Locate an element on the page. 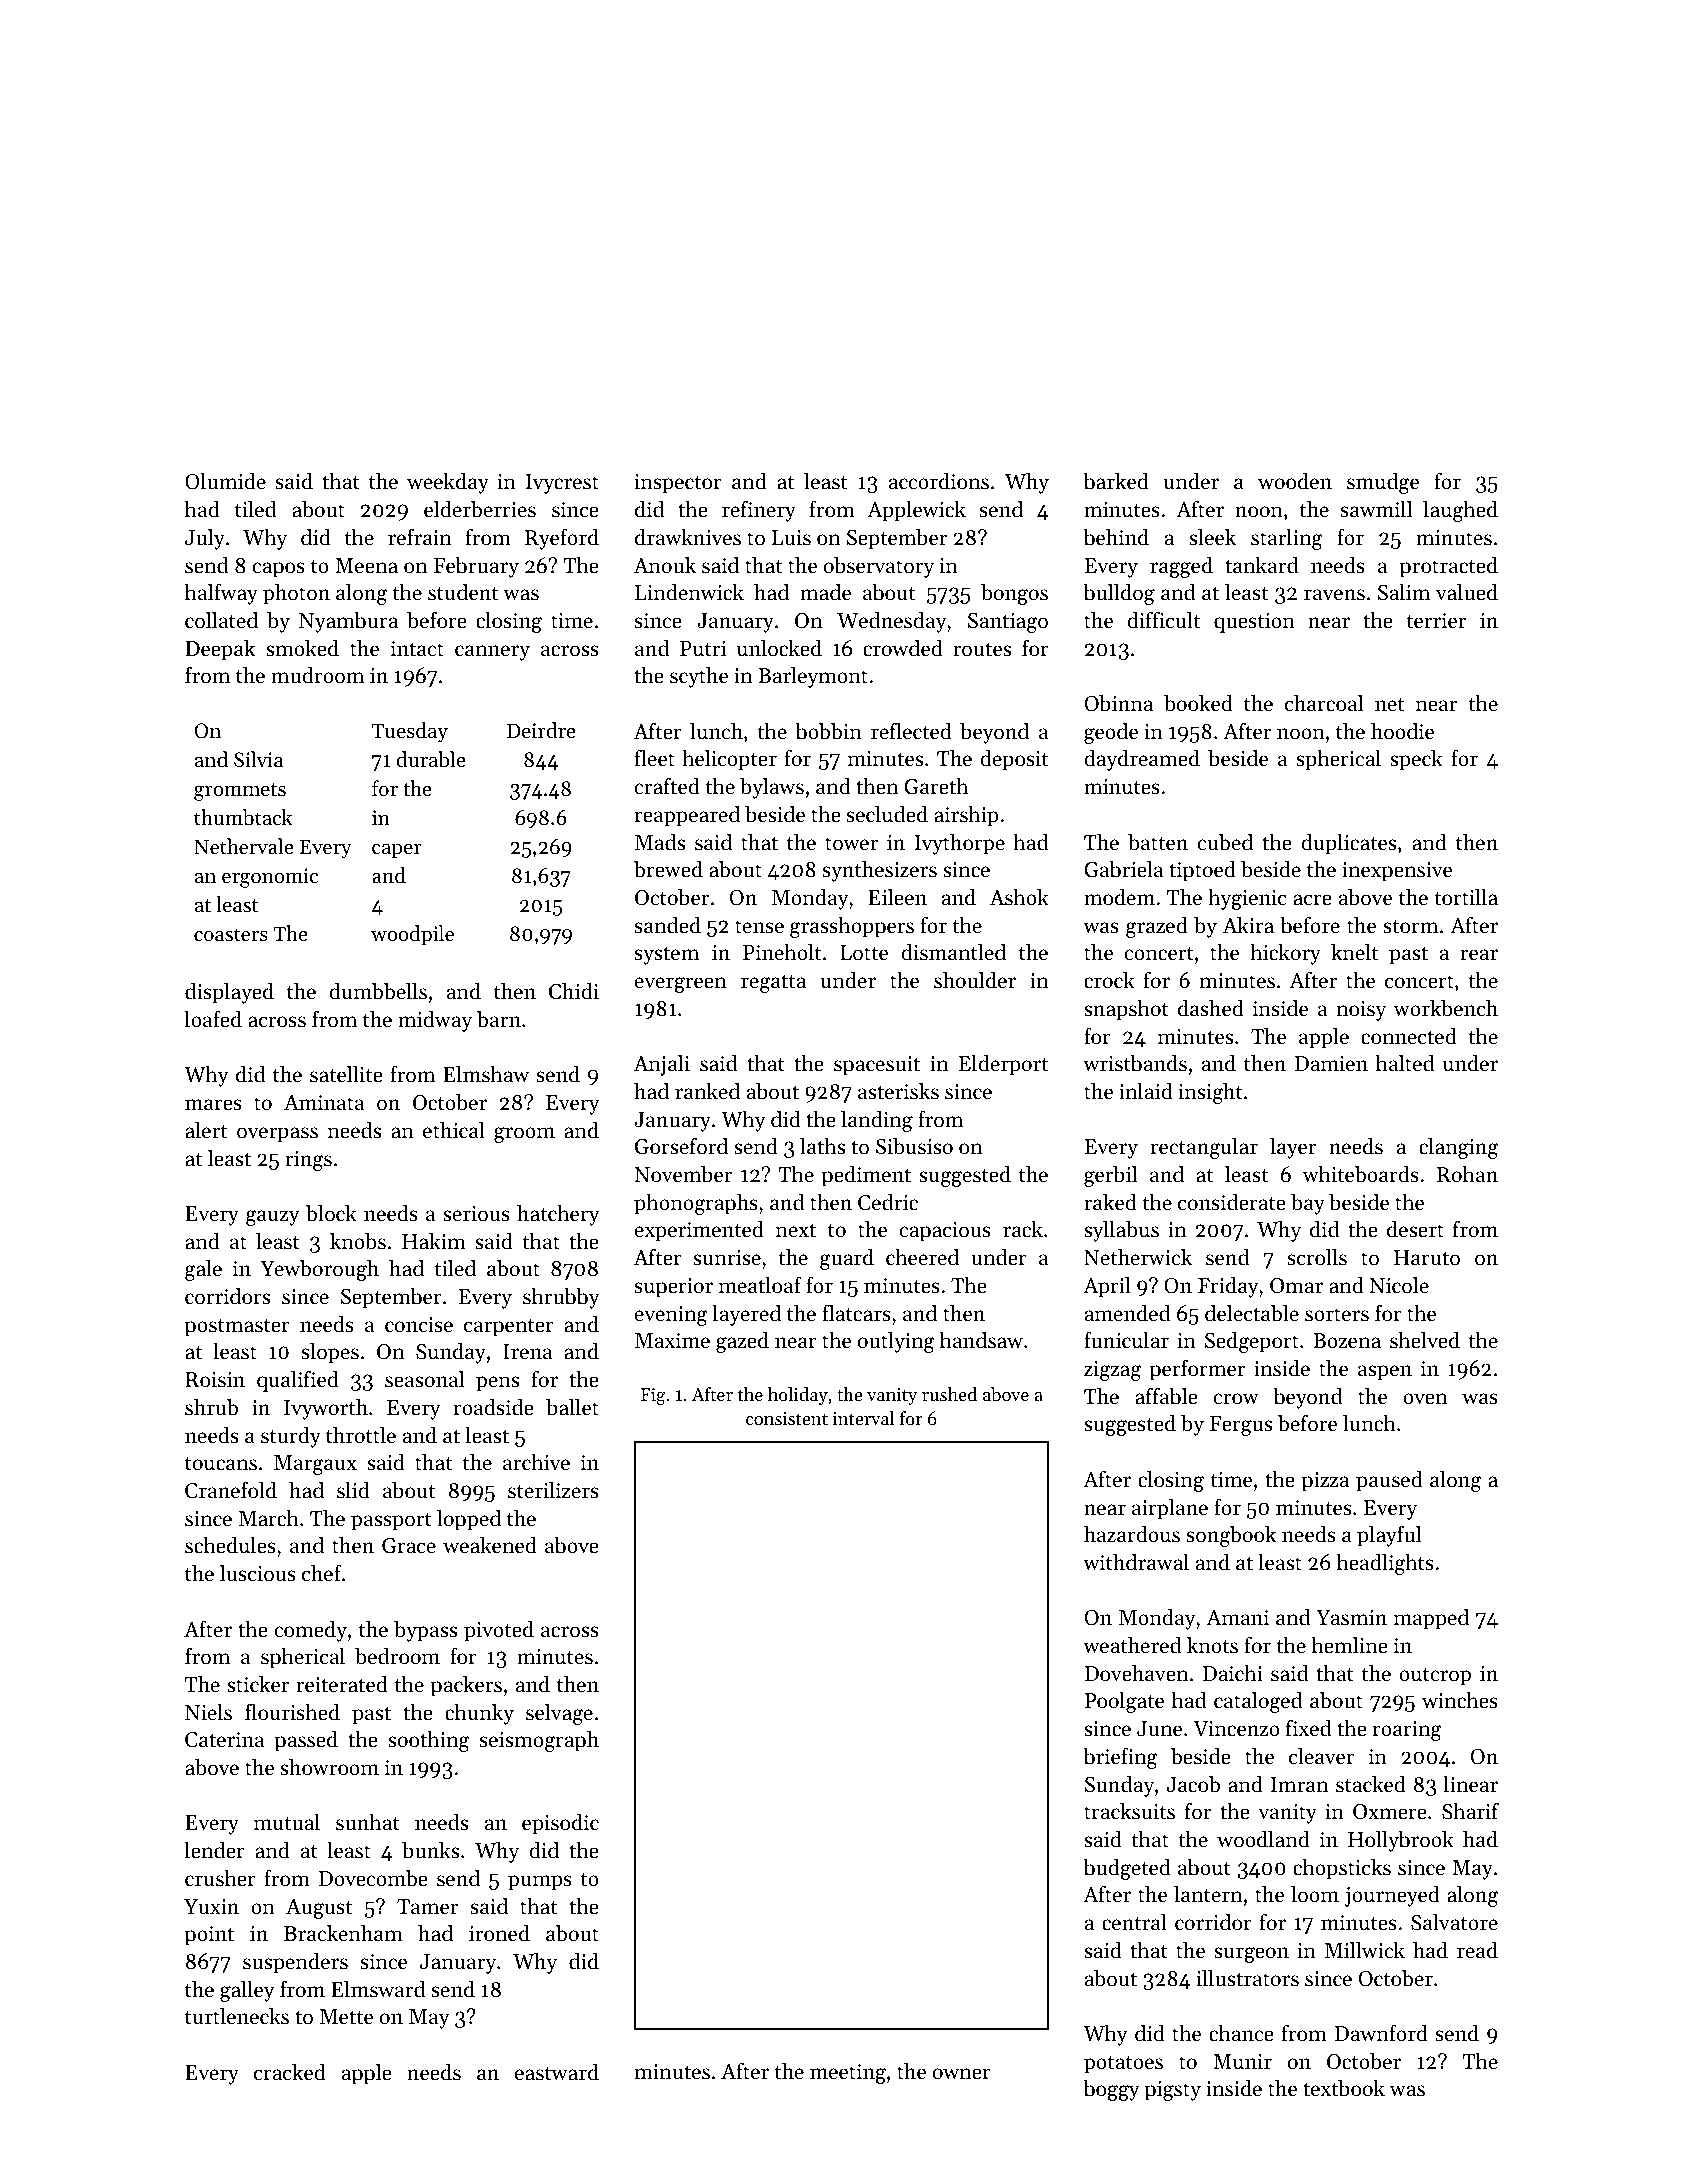  Lindenwick is located at coordinates (689, 592).
